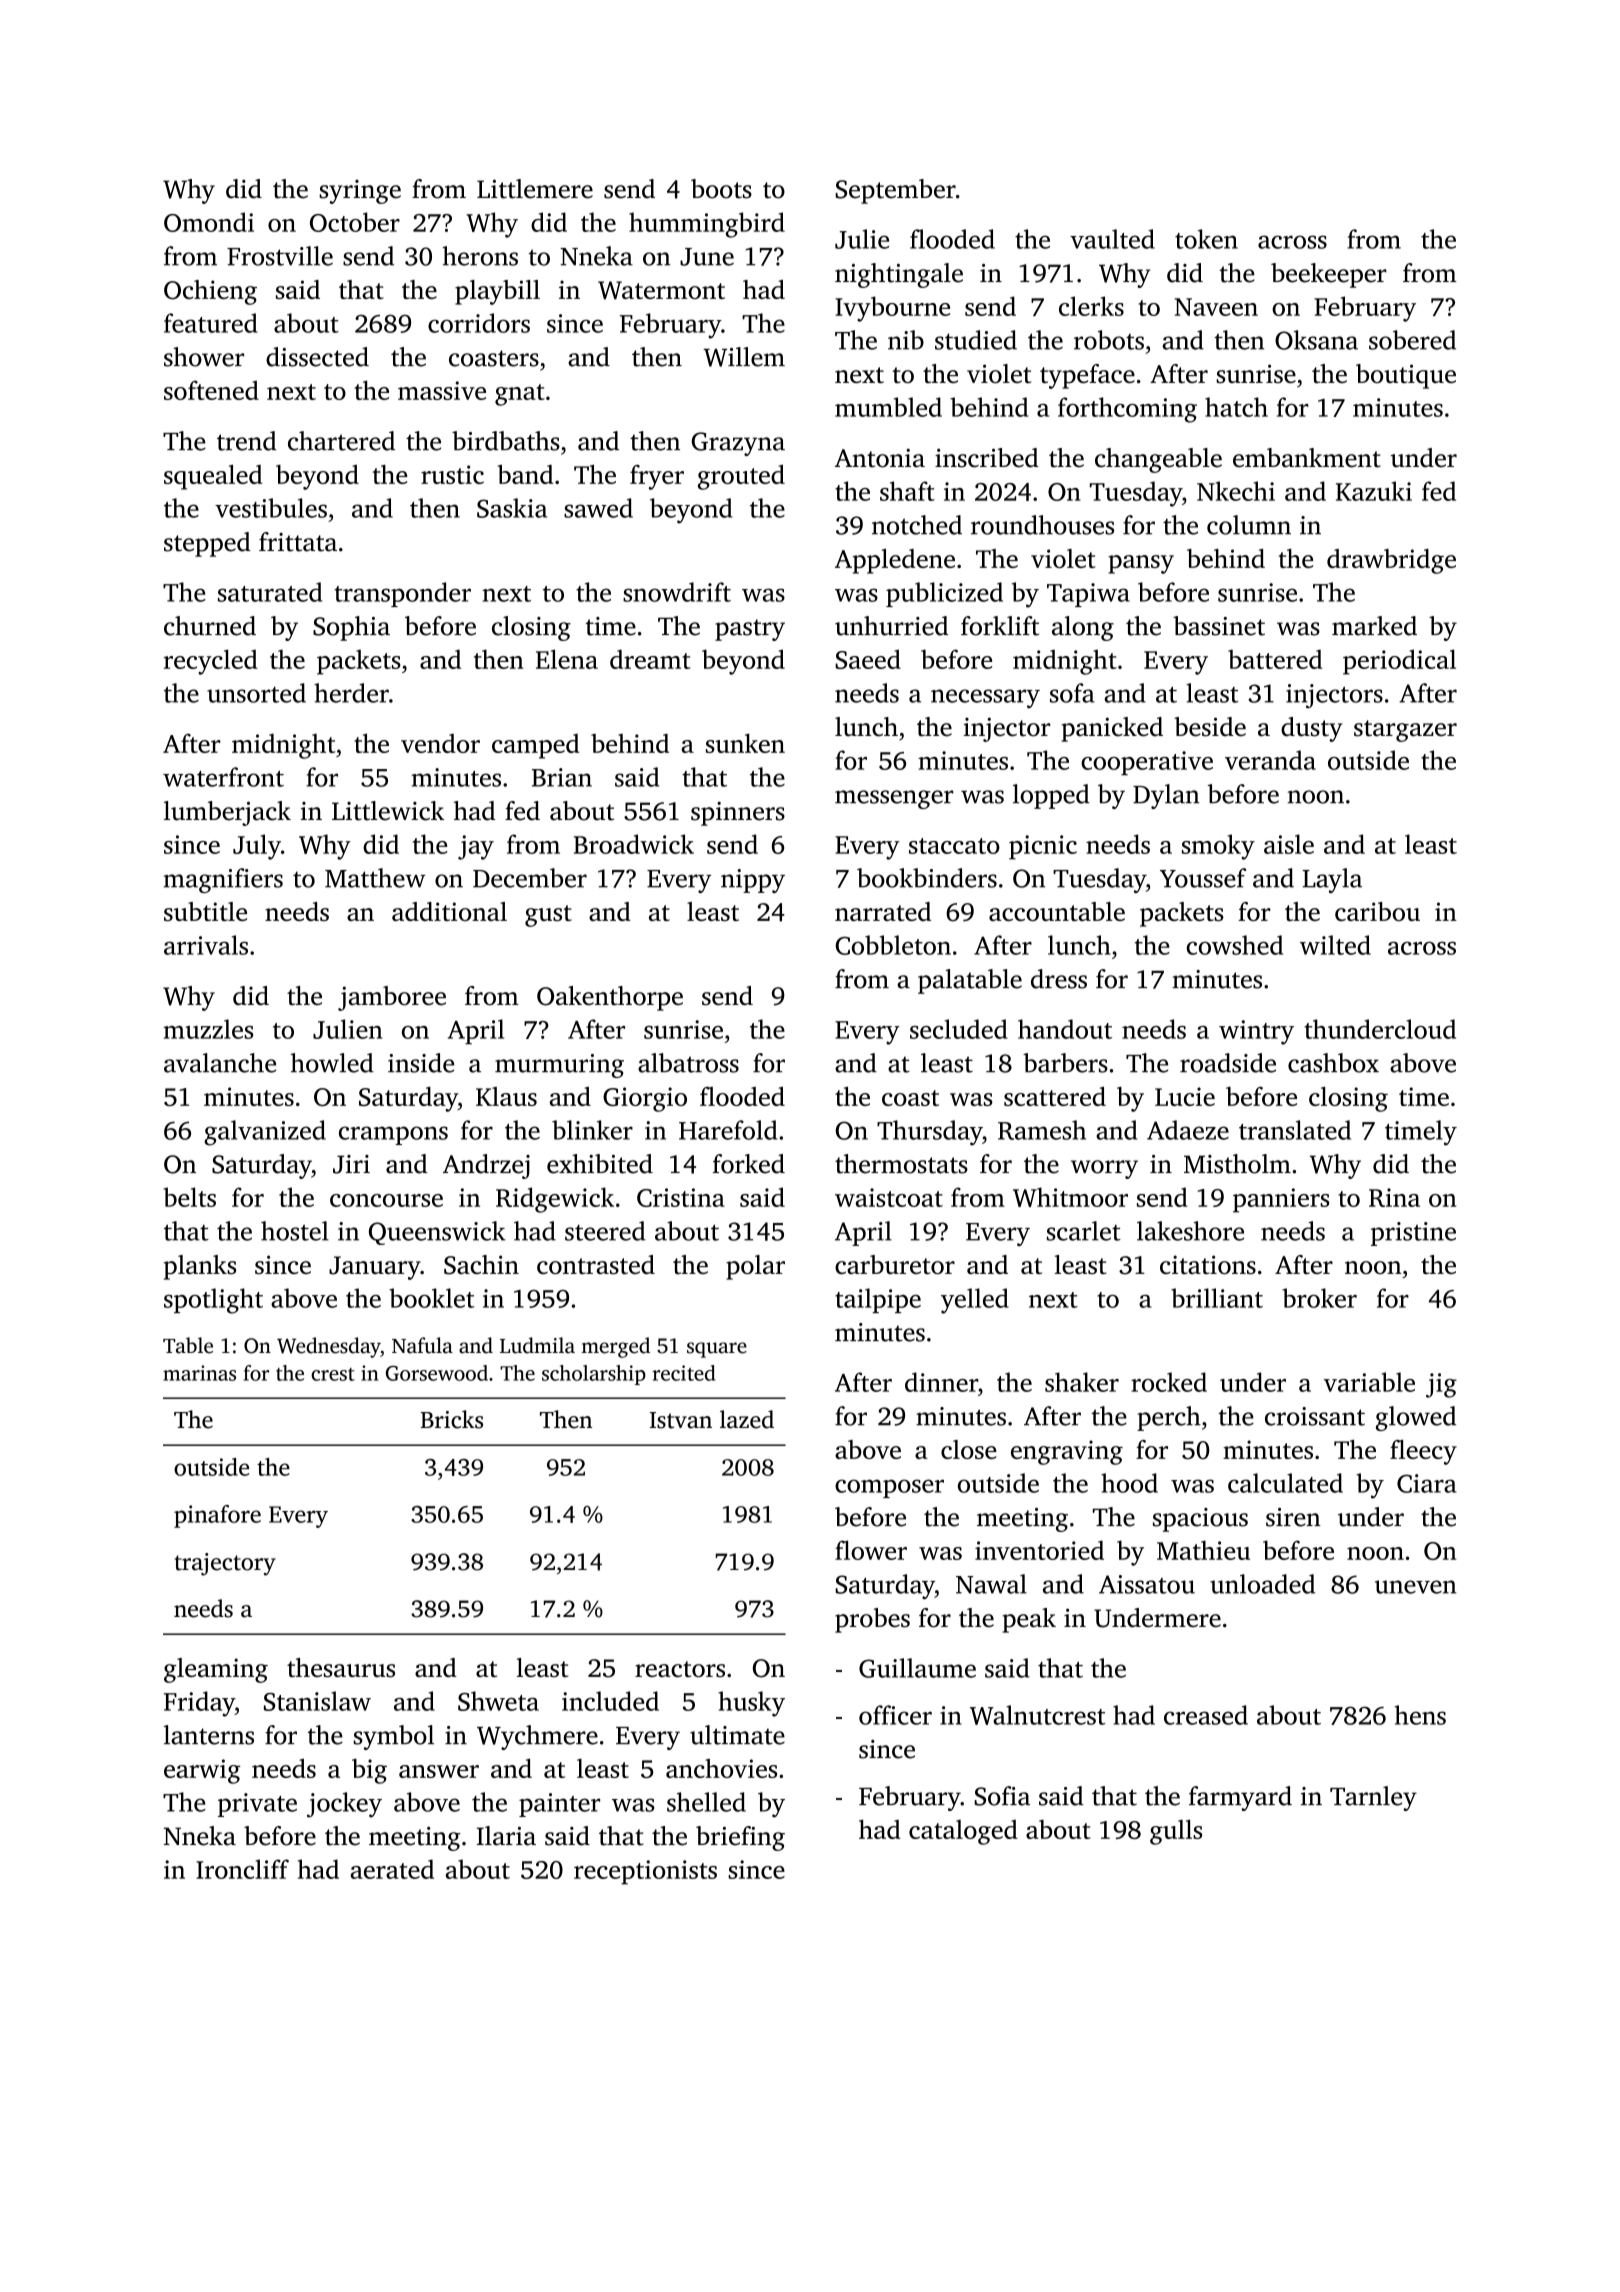  Describe the element at coordinates (1281, 1200) in the screenshot. I see `panniers` at that location.
